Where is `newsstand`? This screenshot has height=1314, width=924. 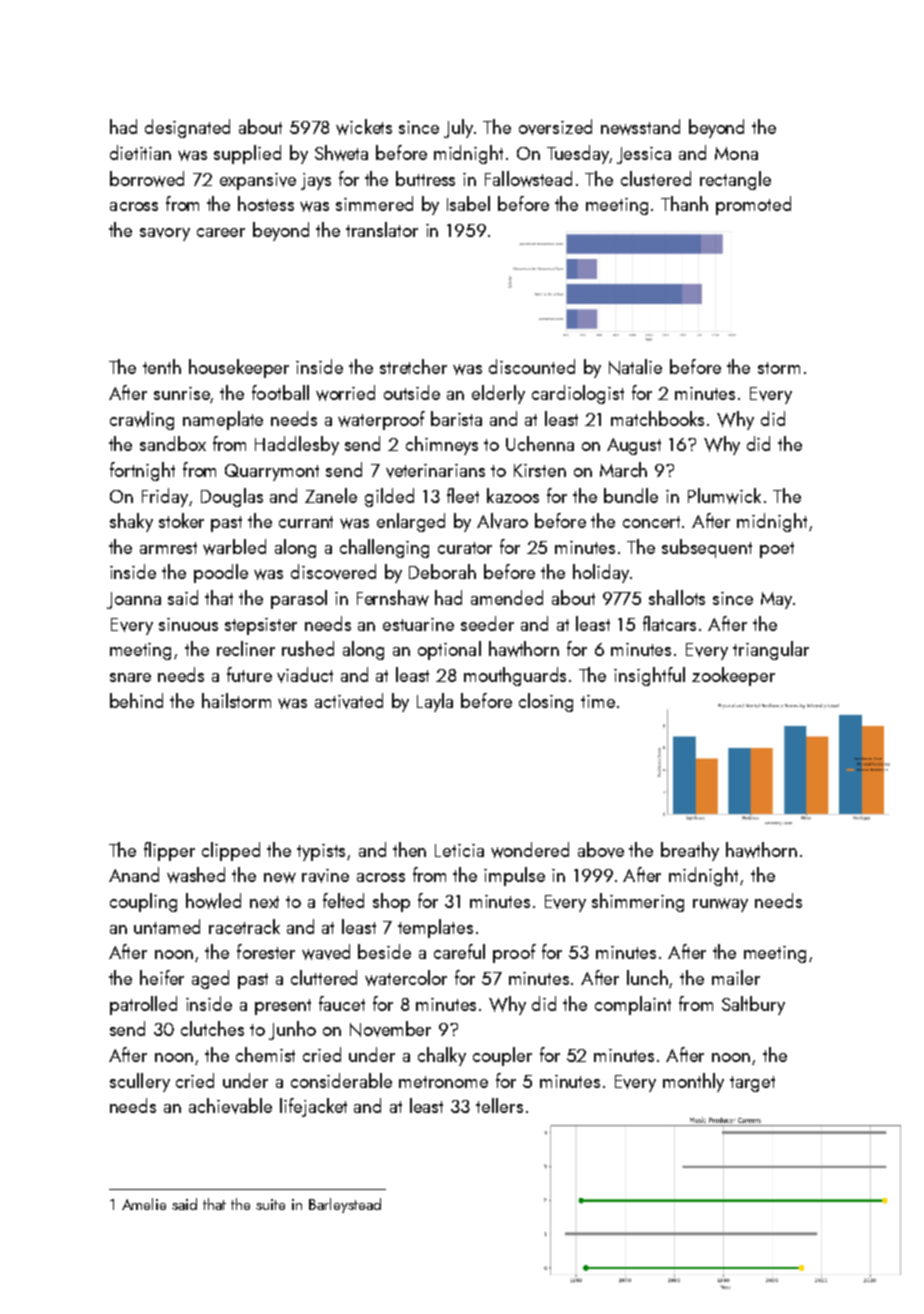
newsstand is located at coordinates (640, 127).
